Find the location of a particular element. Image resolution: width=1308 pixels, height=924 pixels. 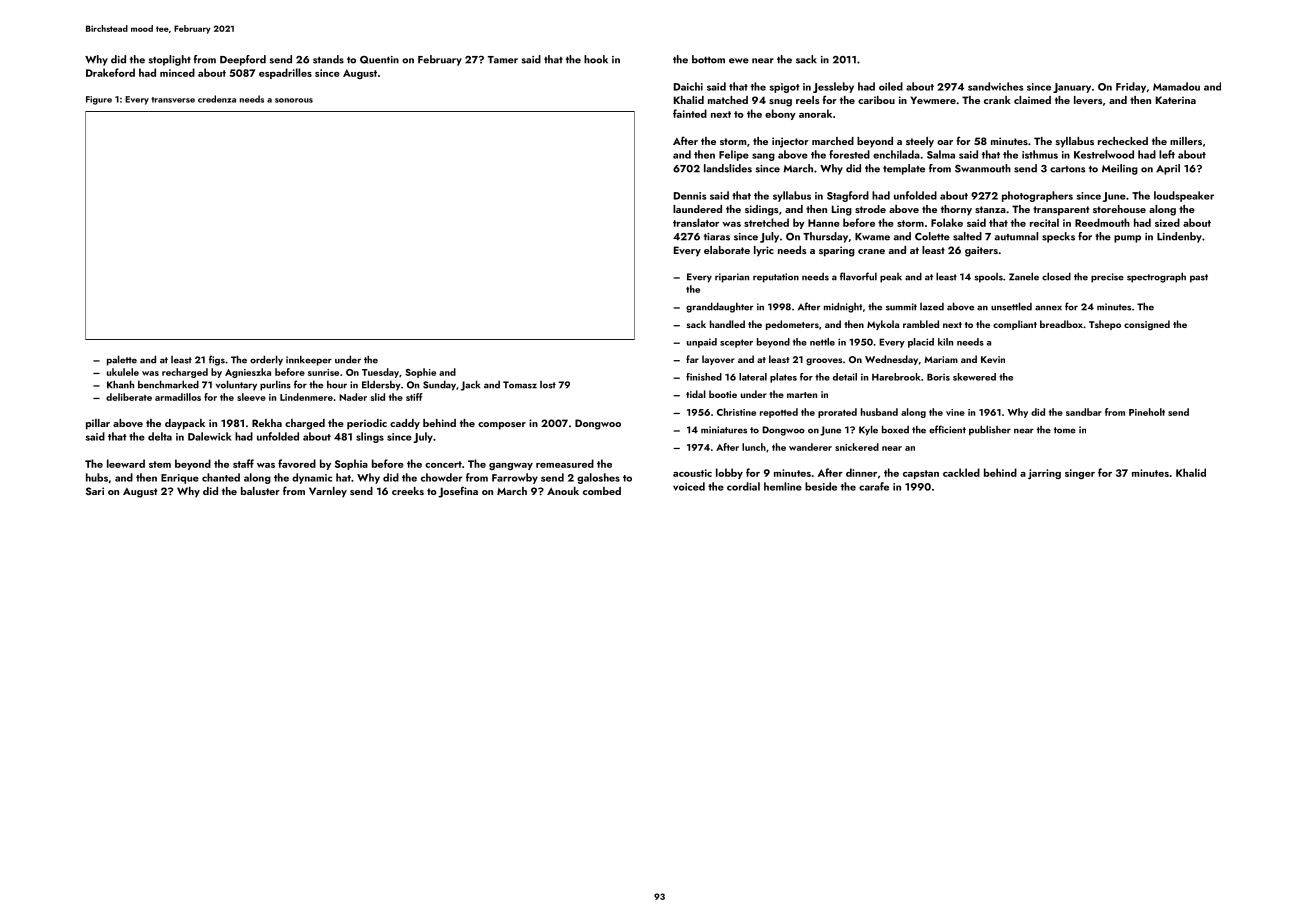

cartons is located at coordinates (1067, 169).
